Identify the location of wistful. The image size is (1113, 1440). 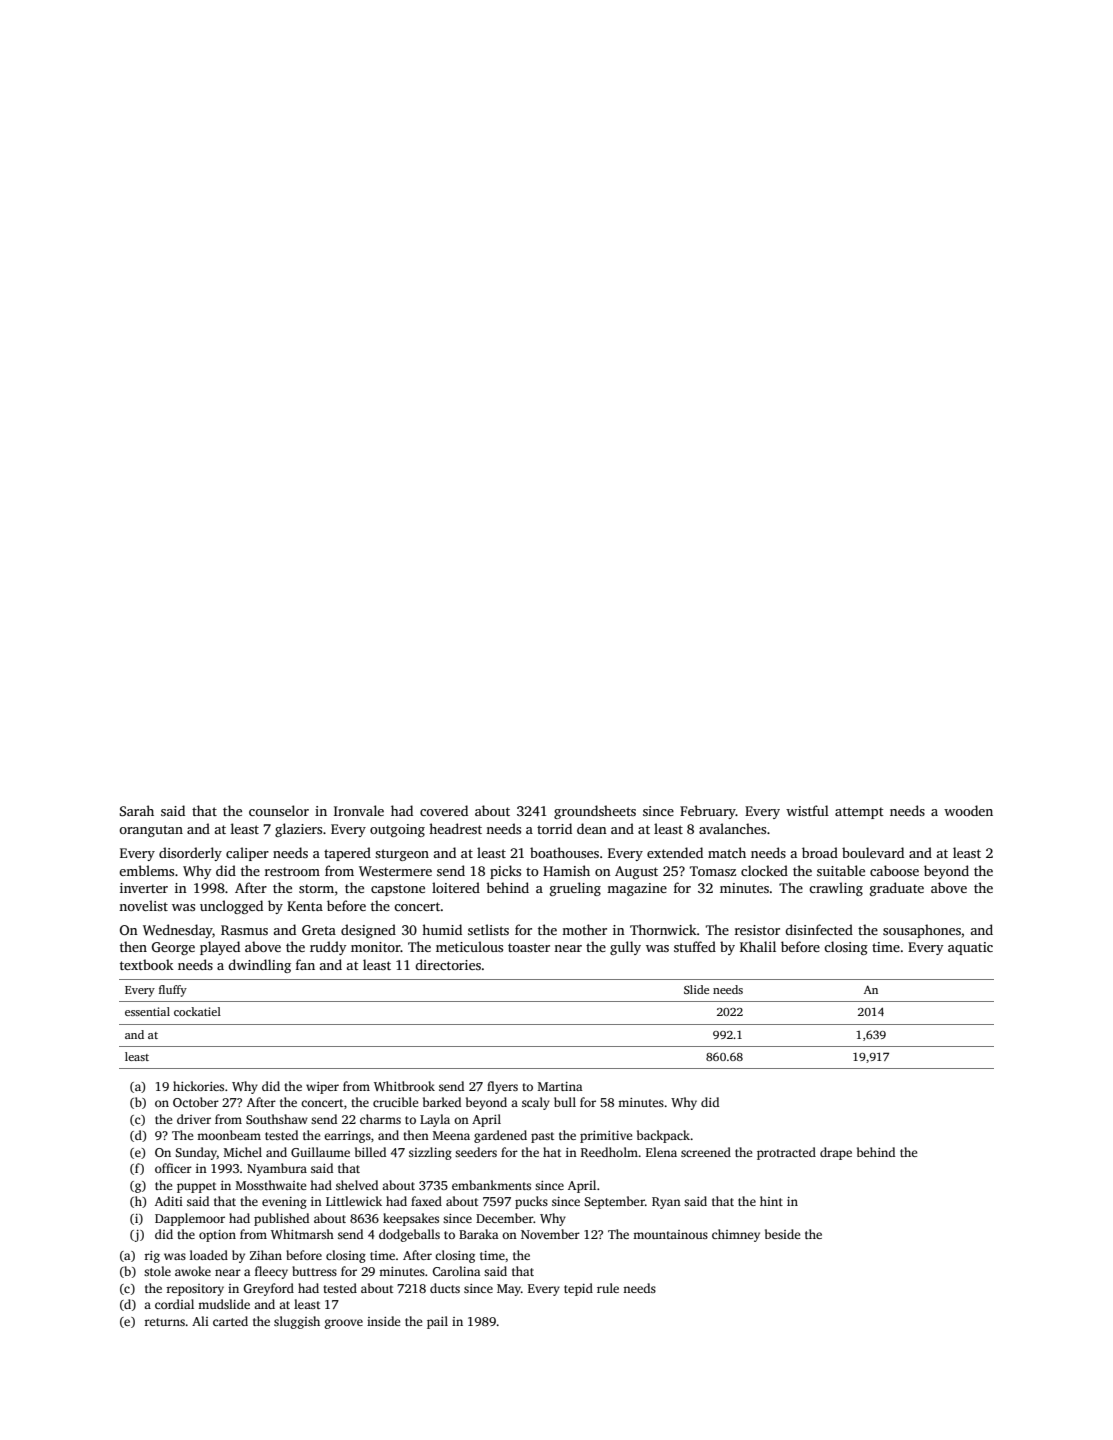
(807, 810).
